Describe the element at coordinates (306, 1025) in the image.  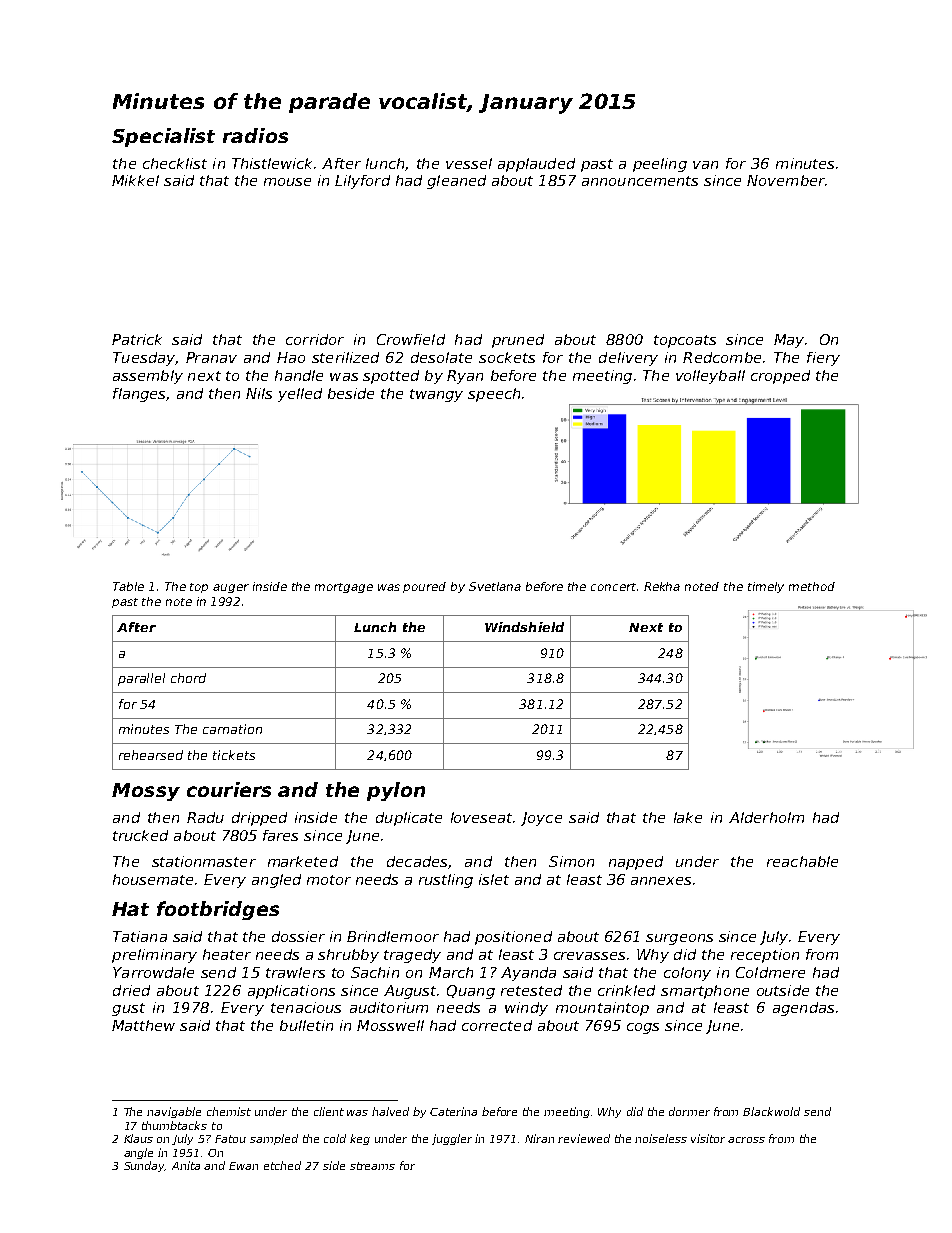
I see `bulletin` at that location.
